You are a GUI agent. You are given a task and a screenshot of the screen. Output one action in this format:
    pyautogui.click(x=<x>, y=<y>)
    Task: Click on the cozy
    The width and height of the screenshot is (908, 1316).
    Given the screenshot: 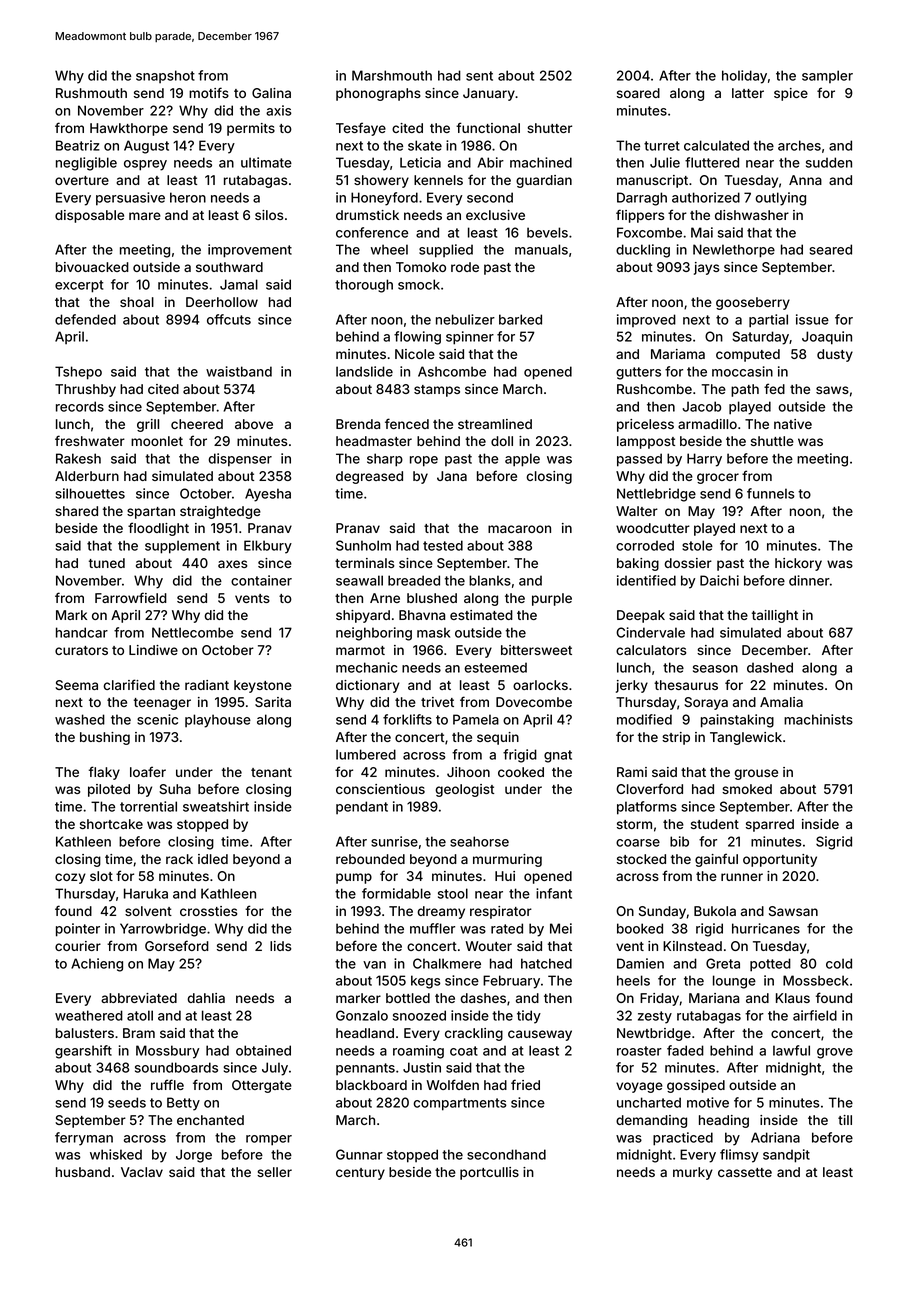 What is the action you would take?
    pyautogui.click(x=70, y=878)
